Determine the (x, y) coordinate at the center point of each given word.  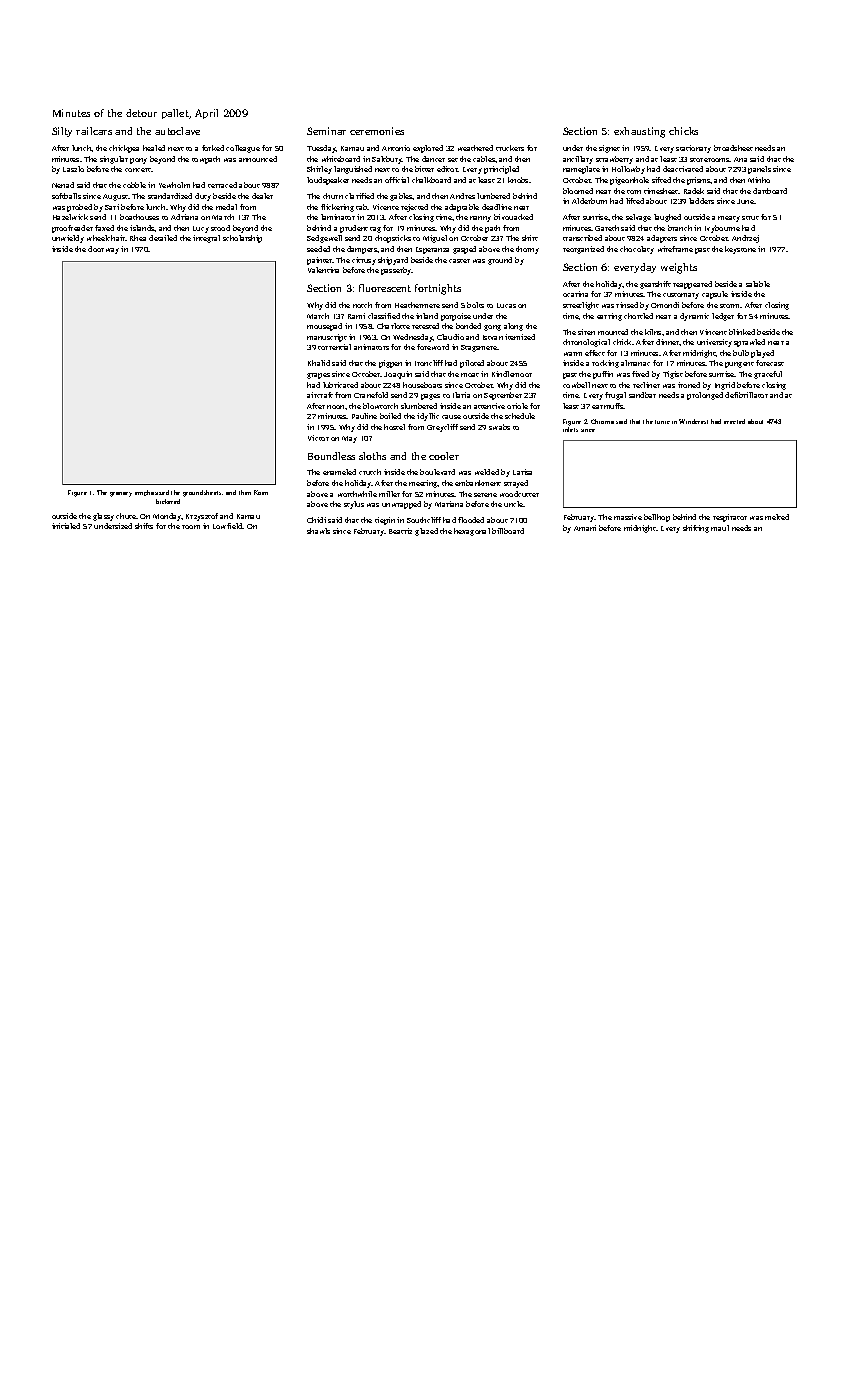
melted (777, 517)
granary (121, 494)
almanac (635, 363)
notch (362, 305)
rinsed (627, 305)
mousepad (324, 327)
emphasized (152, 493)
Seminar (326, 131)
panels (759, 170)
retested (425, 326)
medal (226, 207)
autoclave (177, 131)
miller (389, 494)
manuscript (327, 338)
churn (333, 196)
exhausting (639, 132)
